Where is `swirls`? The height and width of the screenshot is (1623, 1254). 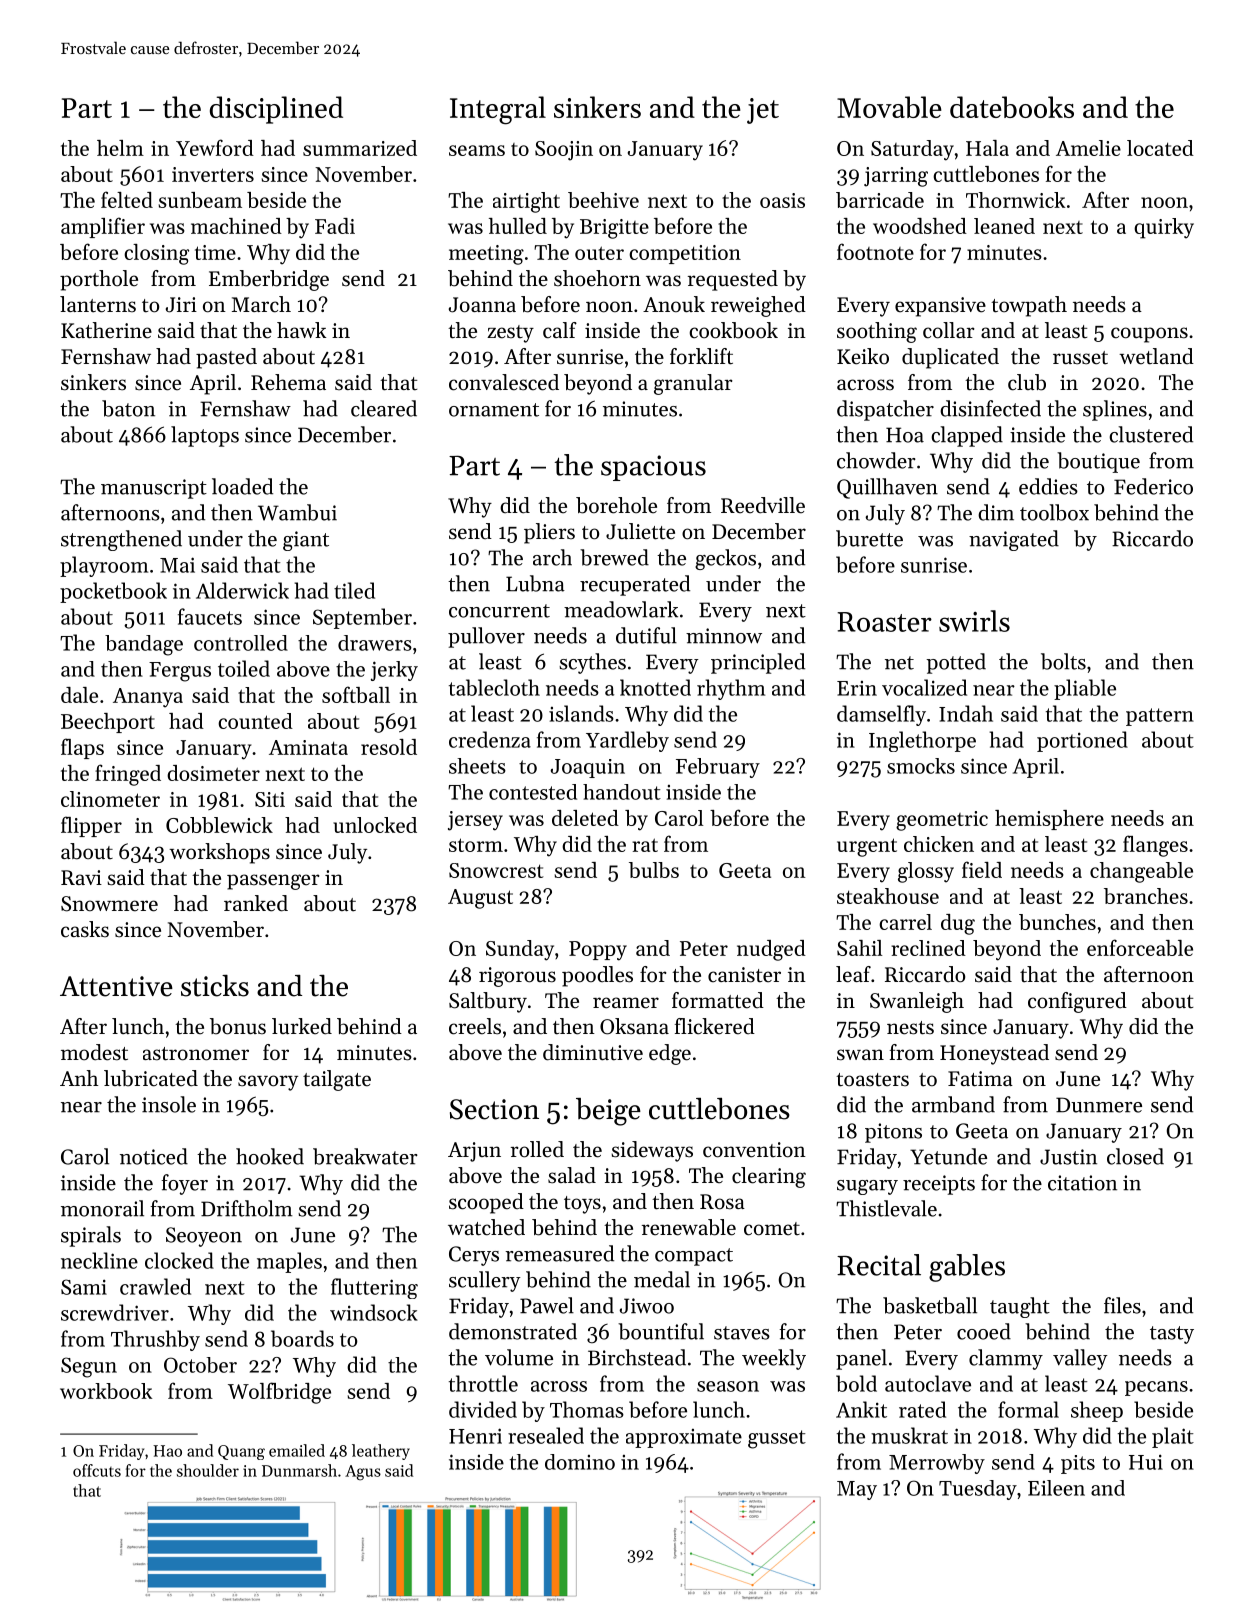
swirls is located at coordinates (974, 621).
